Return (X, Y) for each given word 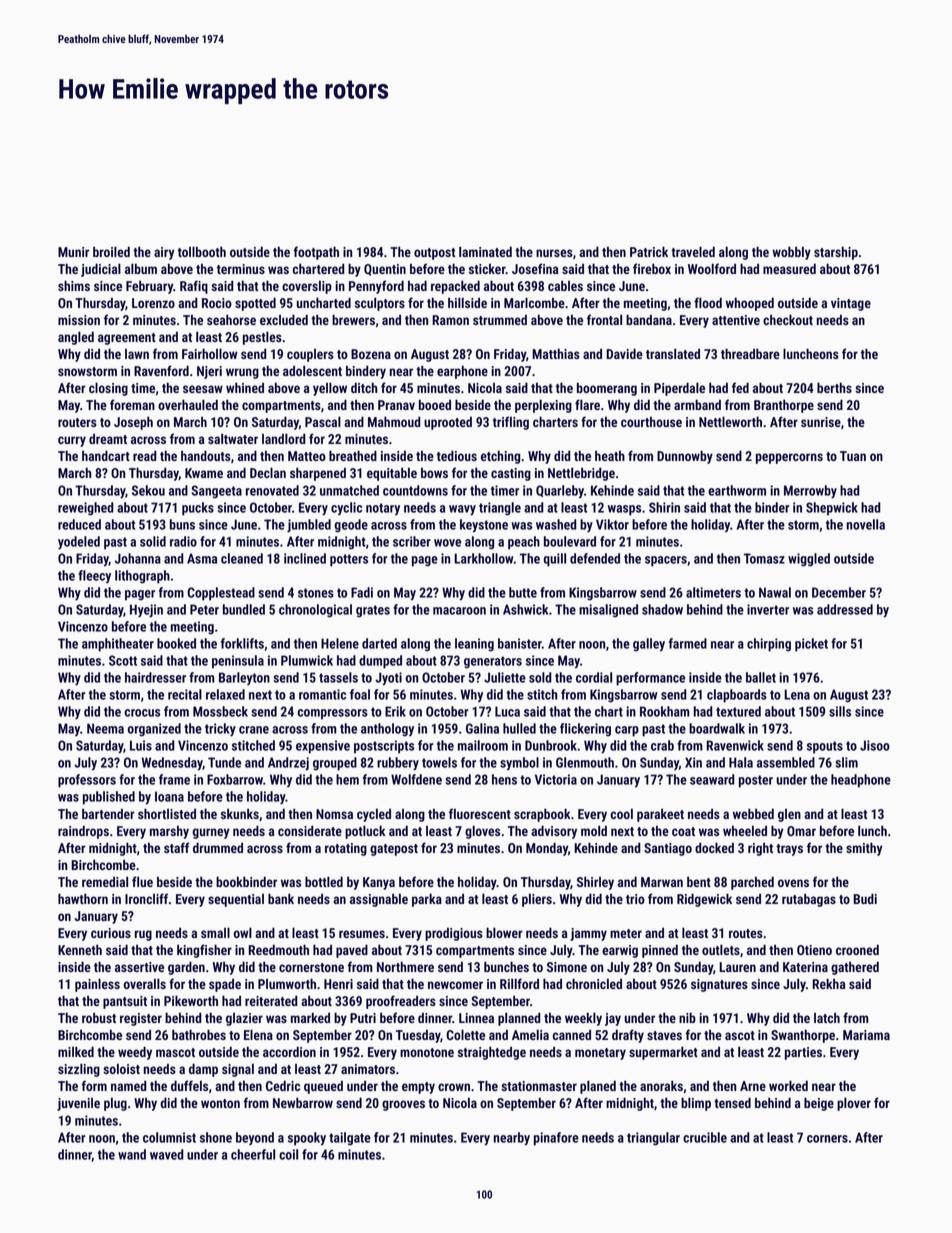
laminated (485, 251)
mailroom (483, 745)
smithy (864, 849)
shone (216, 1137)
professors (87, 781)
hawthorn (83, 898)
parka (427, 900)
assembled (786, 762)
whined (245, 387)
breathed (353, 455)
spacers (666, 561)
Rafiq (194, 287)
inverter (768, 609)
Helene (340, 643)
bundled (244, 609)
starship (836, 253)
